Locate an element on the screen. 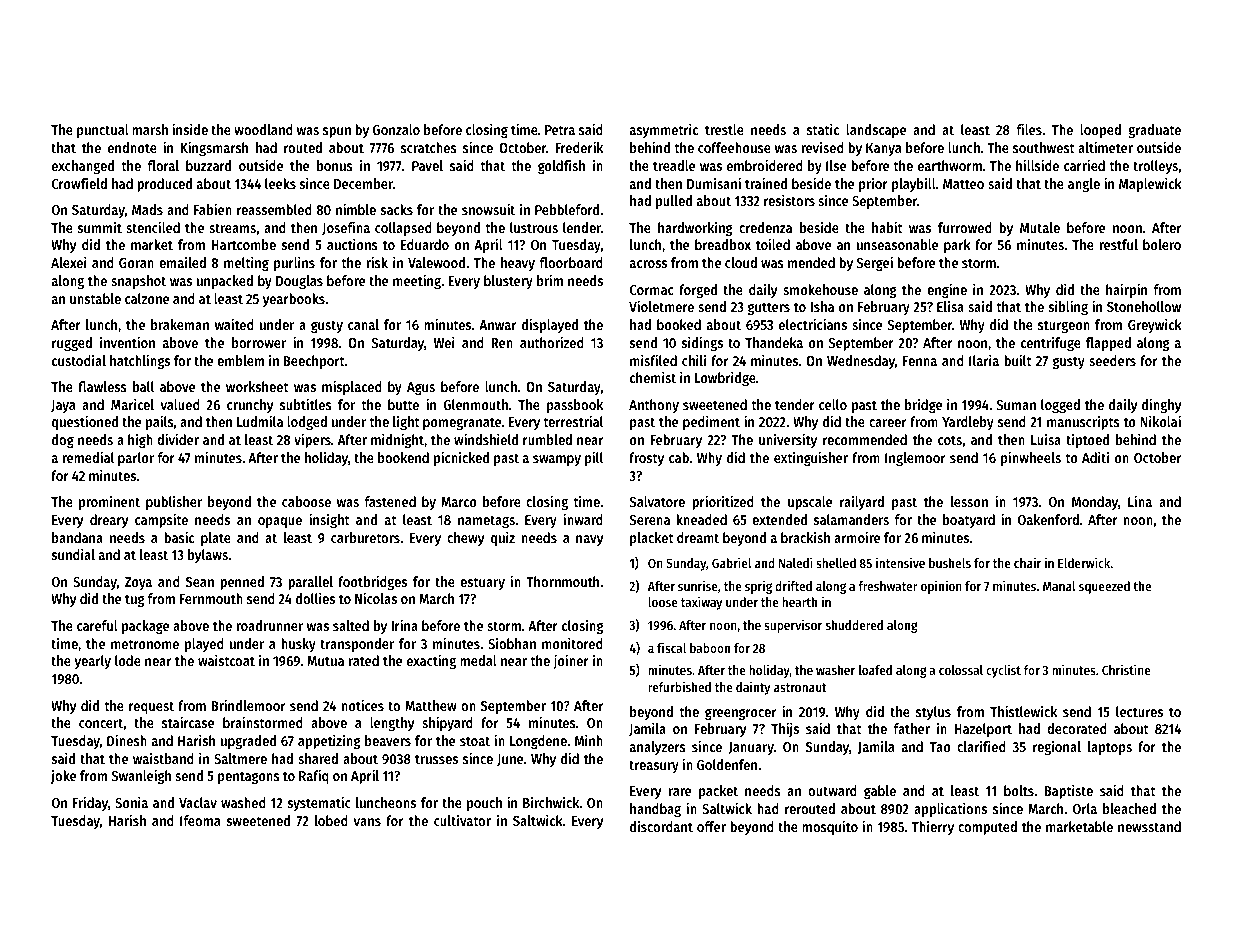  sundial is located at coordinates (73, 554).
